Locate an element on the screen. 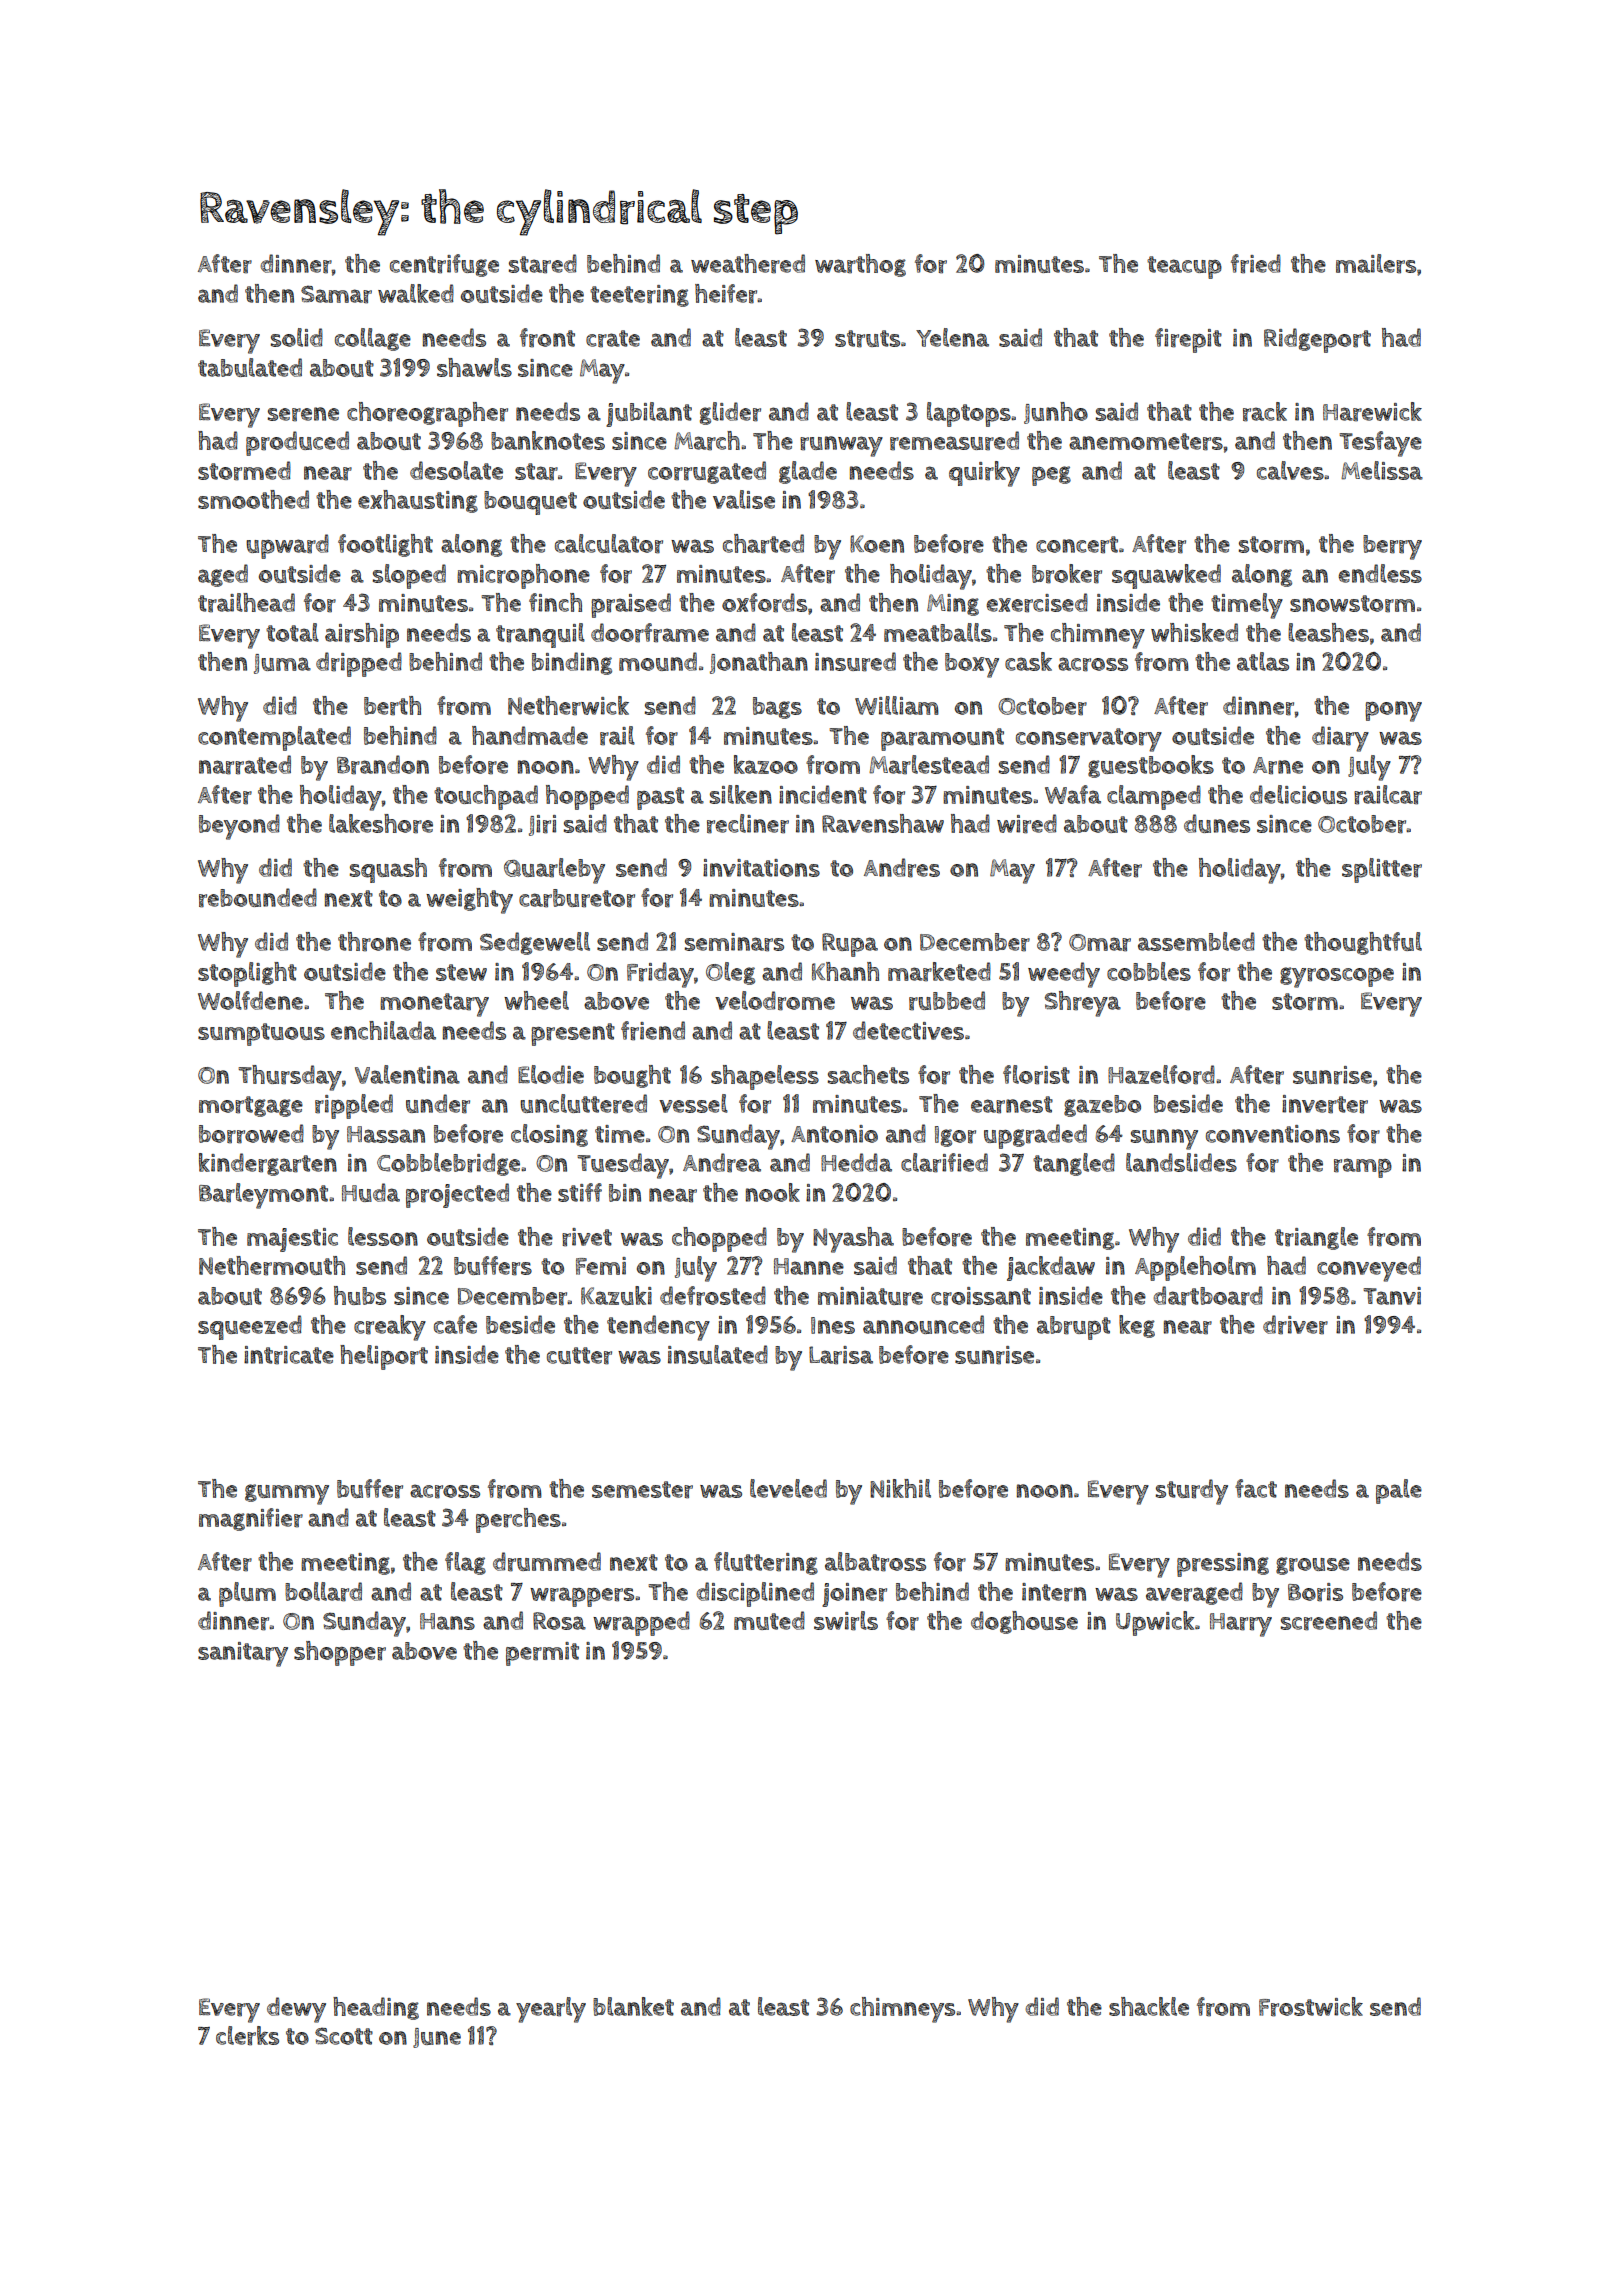 Image resolution: width=1620 pixels, height=2292 pixels. insured is located at coordinates (855, 662).
